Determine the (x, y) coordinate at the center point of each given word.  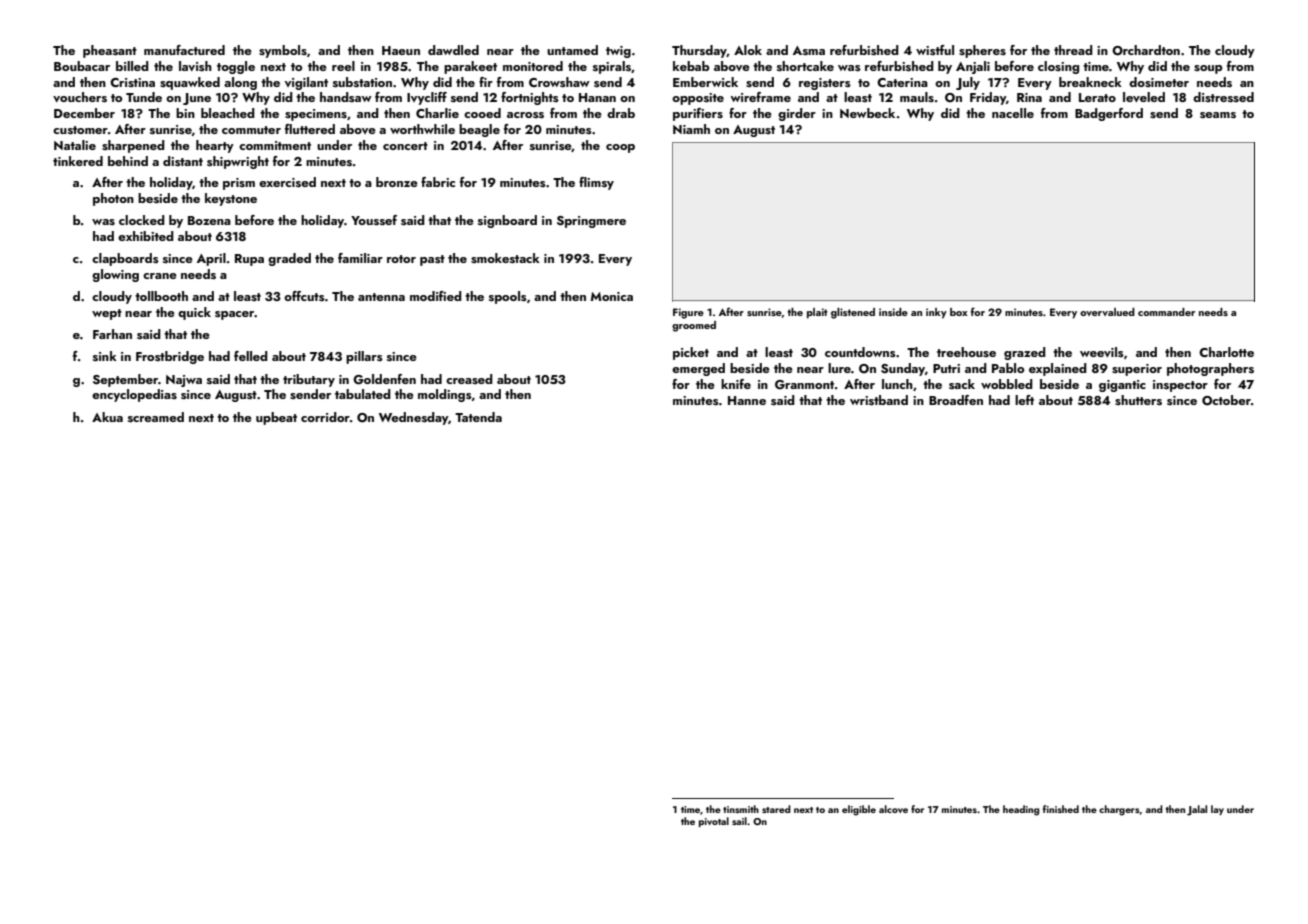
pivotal (714, 822)
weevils (1102, 352)
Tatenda (478, 417)
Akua (107, 417)
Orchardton (1146, 50)
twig (618, 52)
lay (1217, 810)
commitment (275, 145)
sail (739, 821)
